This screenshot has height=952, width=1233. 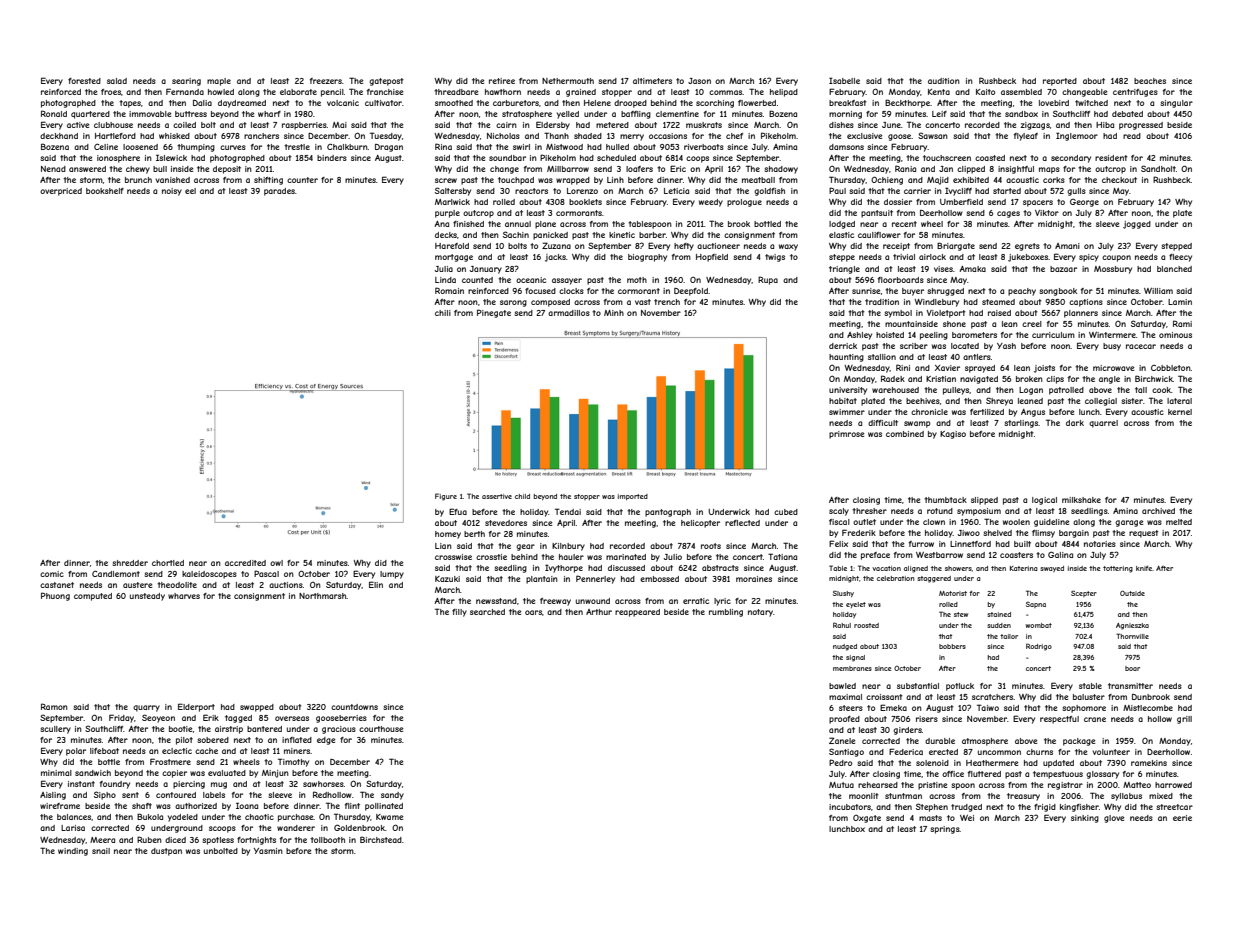 I want to click on freezers, so click(x=326, y=81).
